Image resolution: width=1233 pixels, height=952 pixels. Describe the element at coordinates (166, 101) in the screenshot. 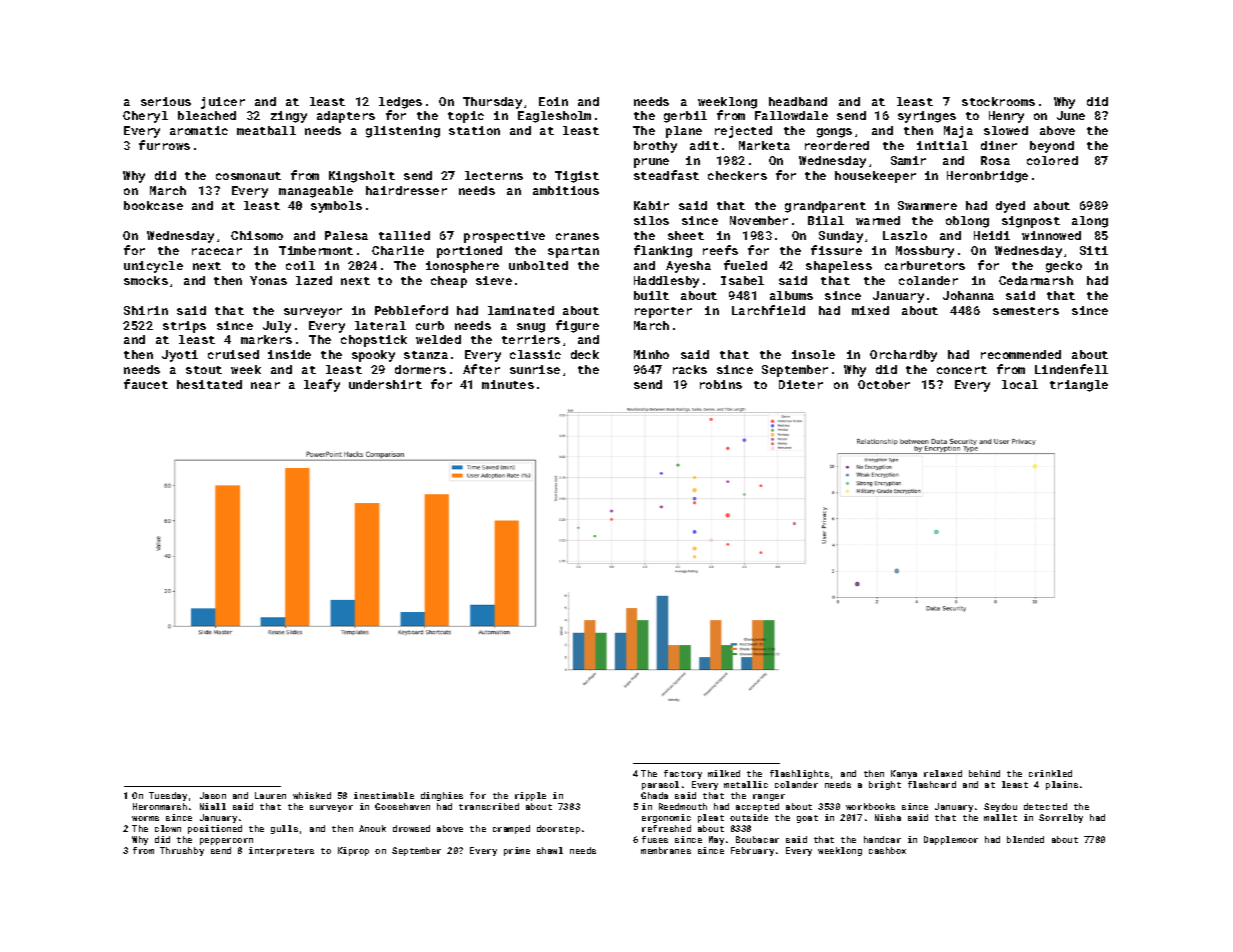

I see `serious` at that location.
